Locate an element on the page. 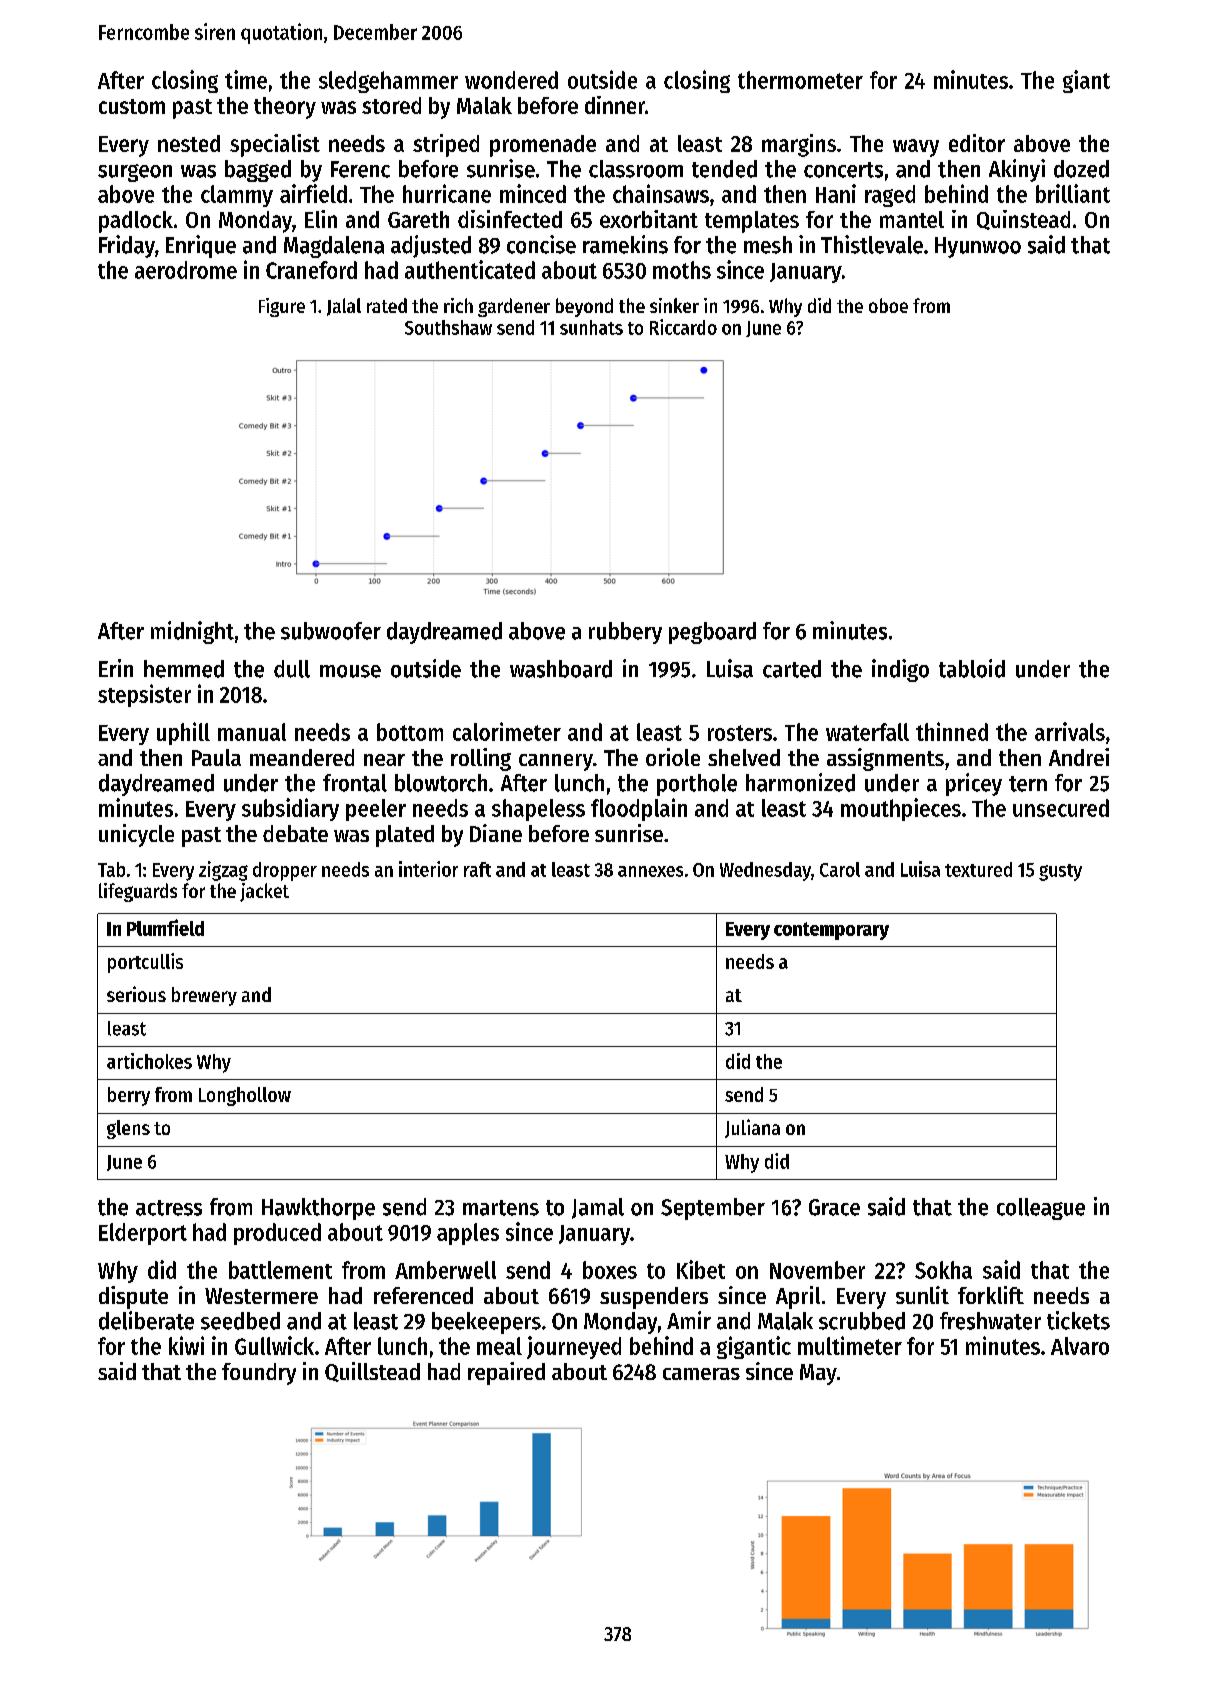  battlement is located at coordinates (280, 1270).
